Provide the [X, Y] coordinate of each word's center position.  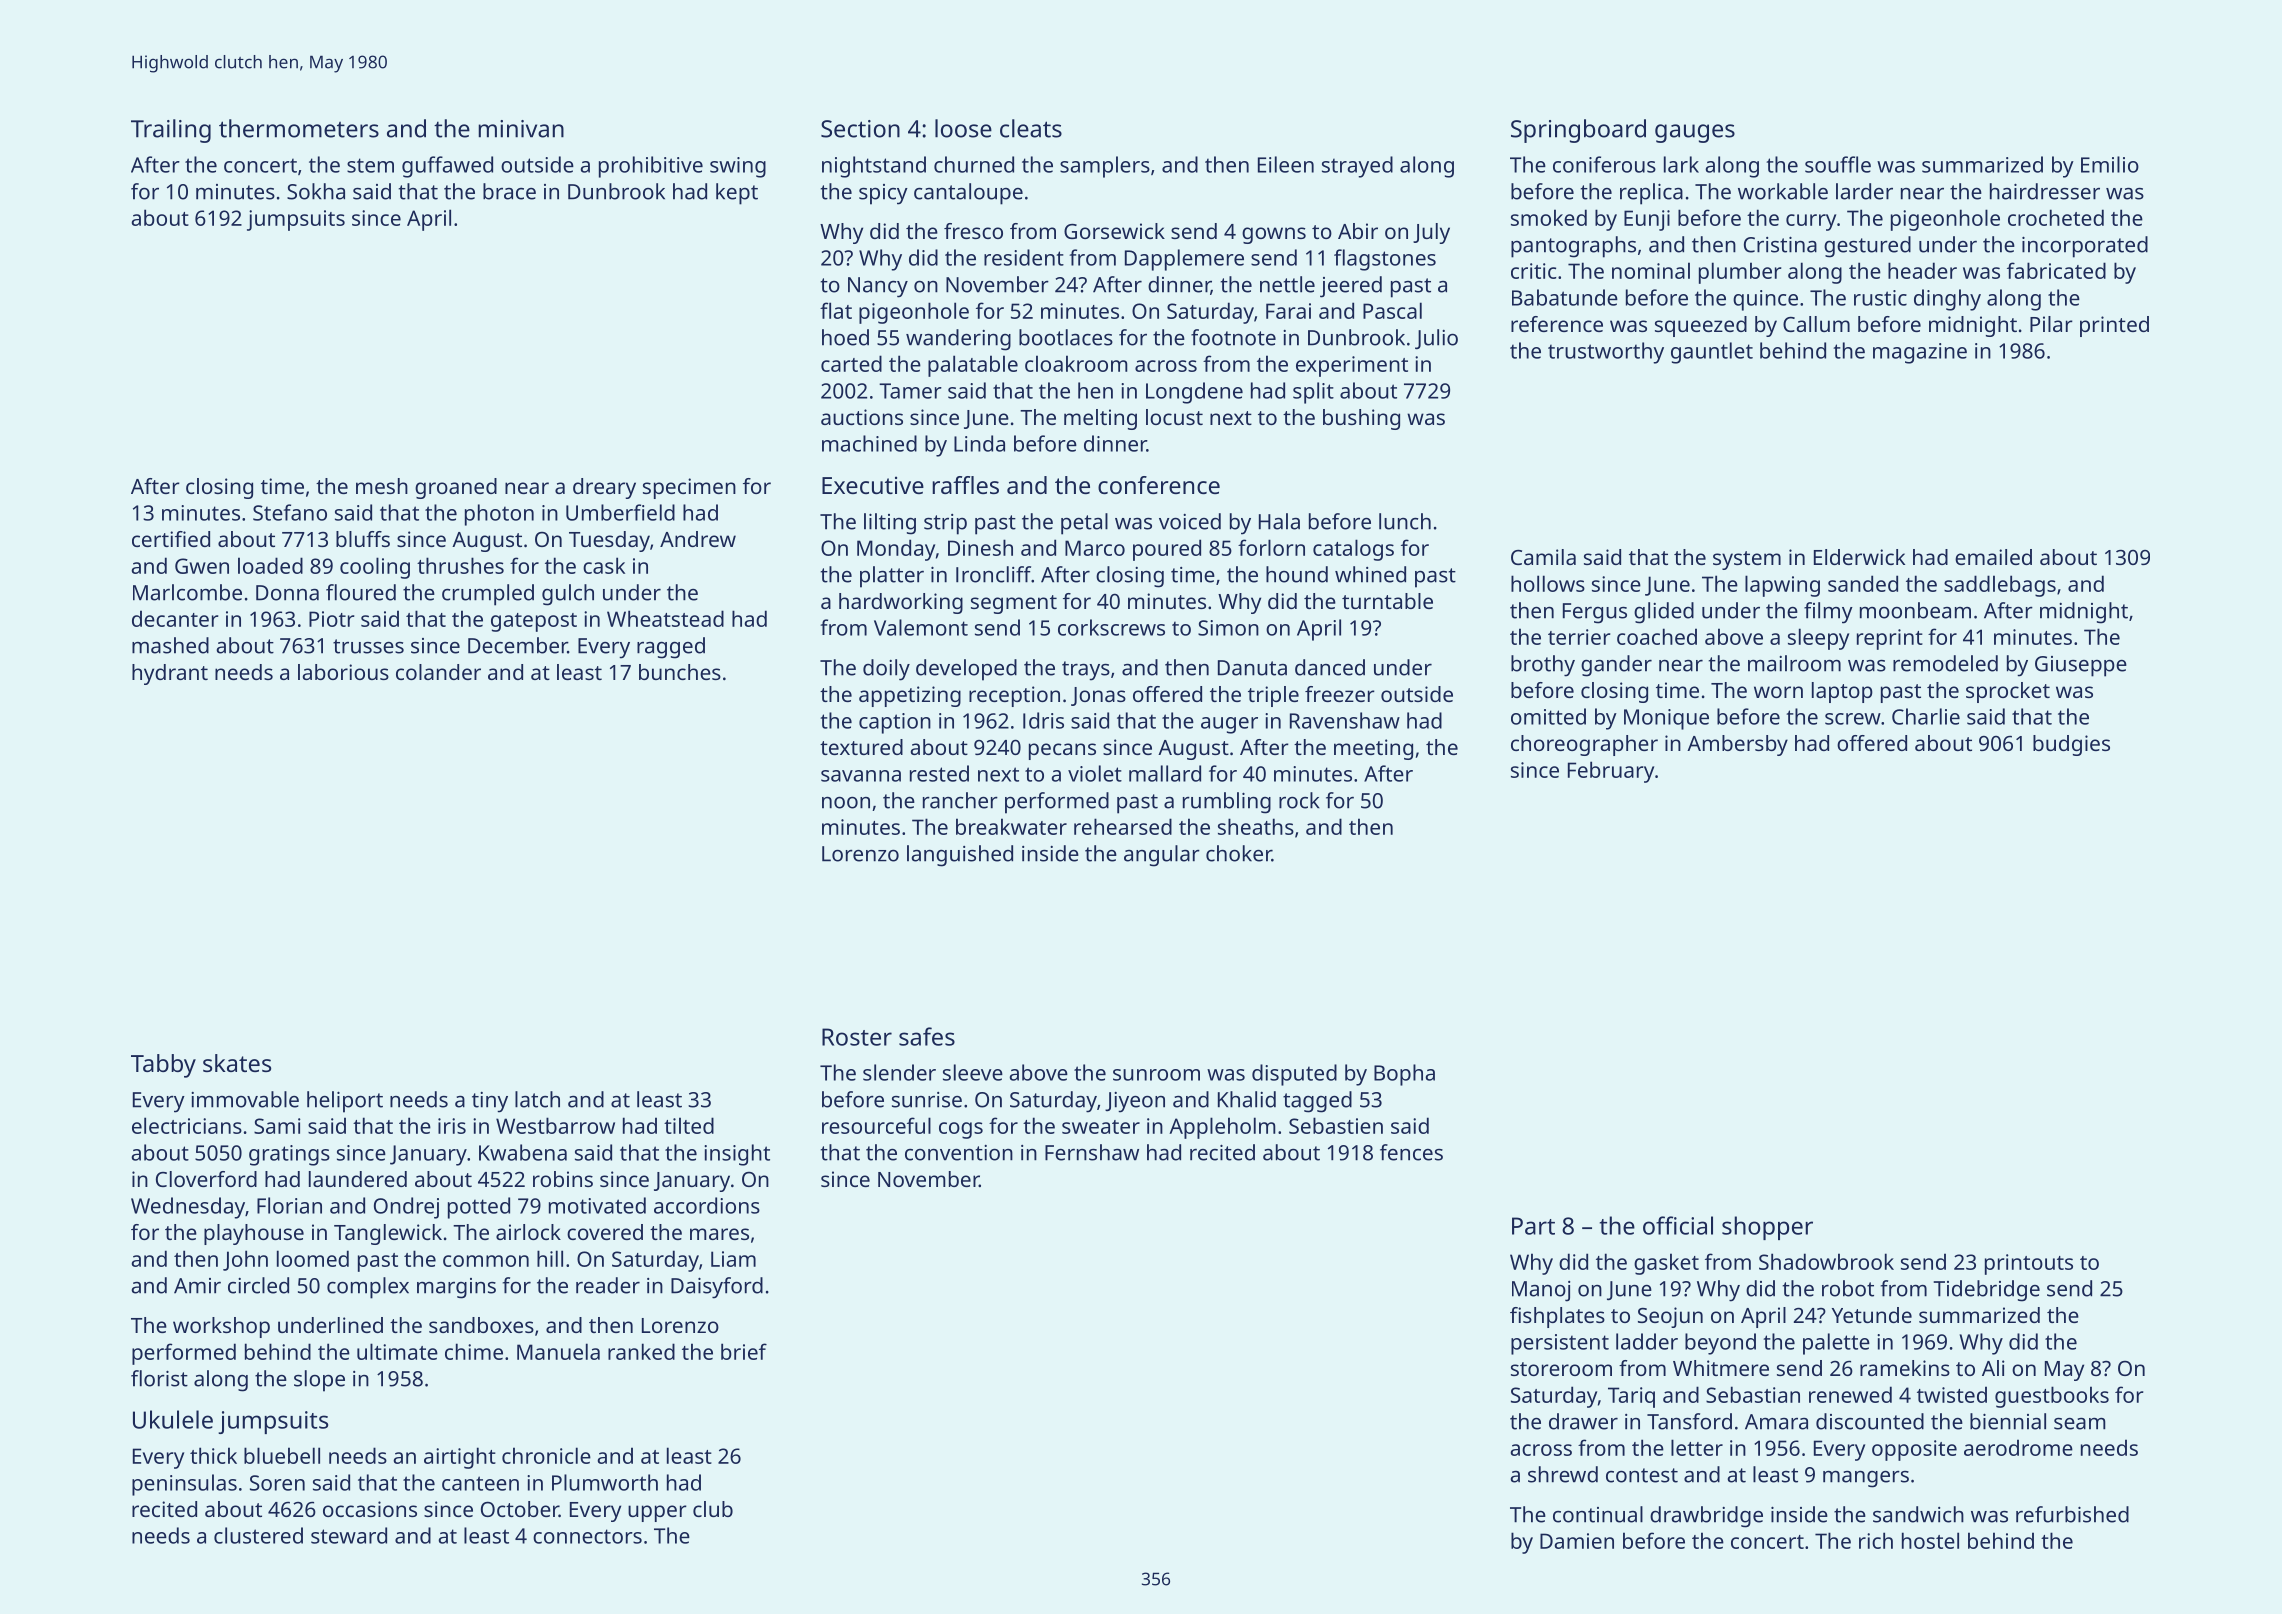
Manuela [558, 1351]
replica [1651, 194]
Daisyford [717, 1288]
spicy [883, 194]
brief [744, 1351]
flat [836, 310]
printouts [2029, 1264]
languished [960, 856]
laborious [343, 672]
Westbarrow [555, 1125]
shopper [1767, 1228]
